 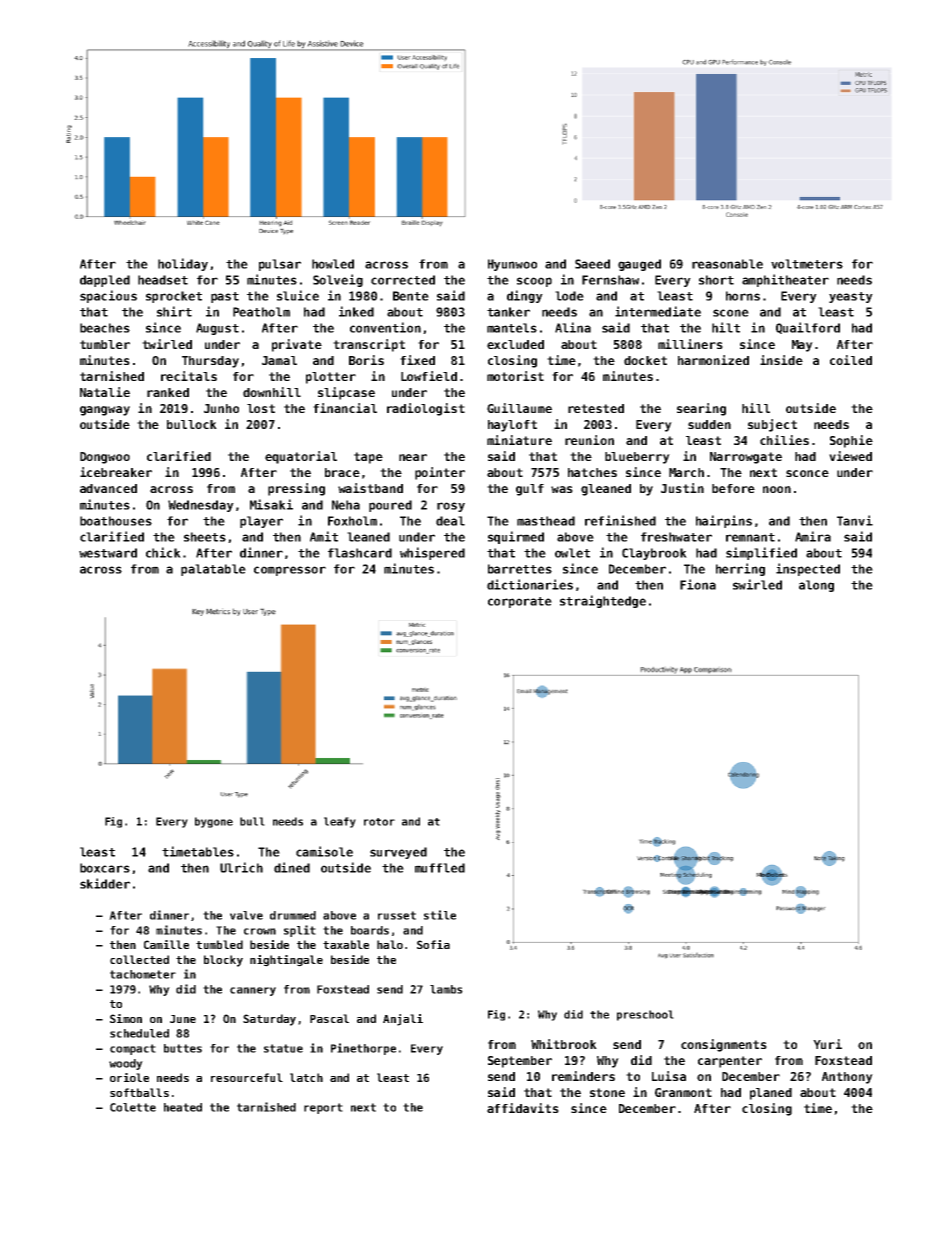 What do you see at coordinates (379, 822) in the page?
I see `rotor` at bounding box center [379, 822].
